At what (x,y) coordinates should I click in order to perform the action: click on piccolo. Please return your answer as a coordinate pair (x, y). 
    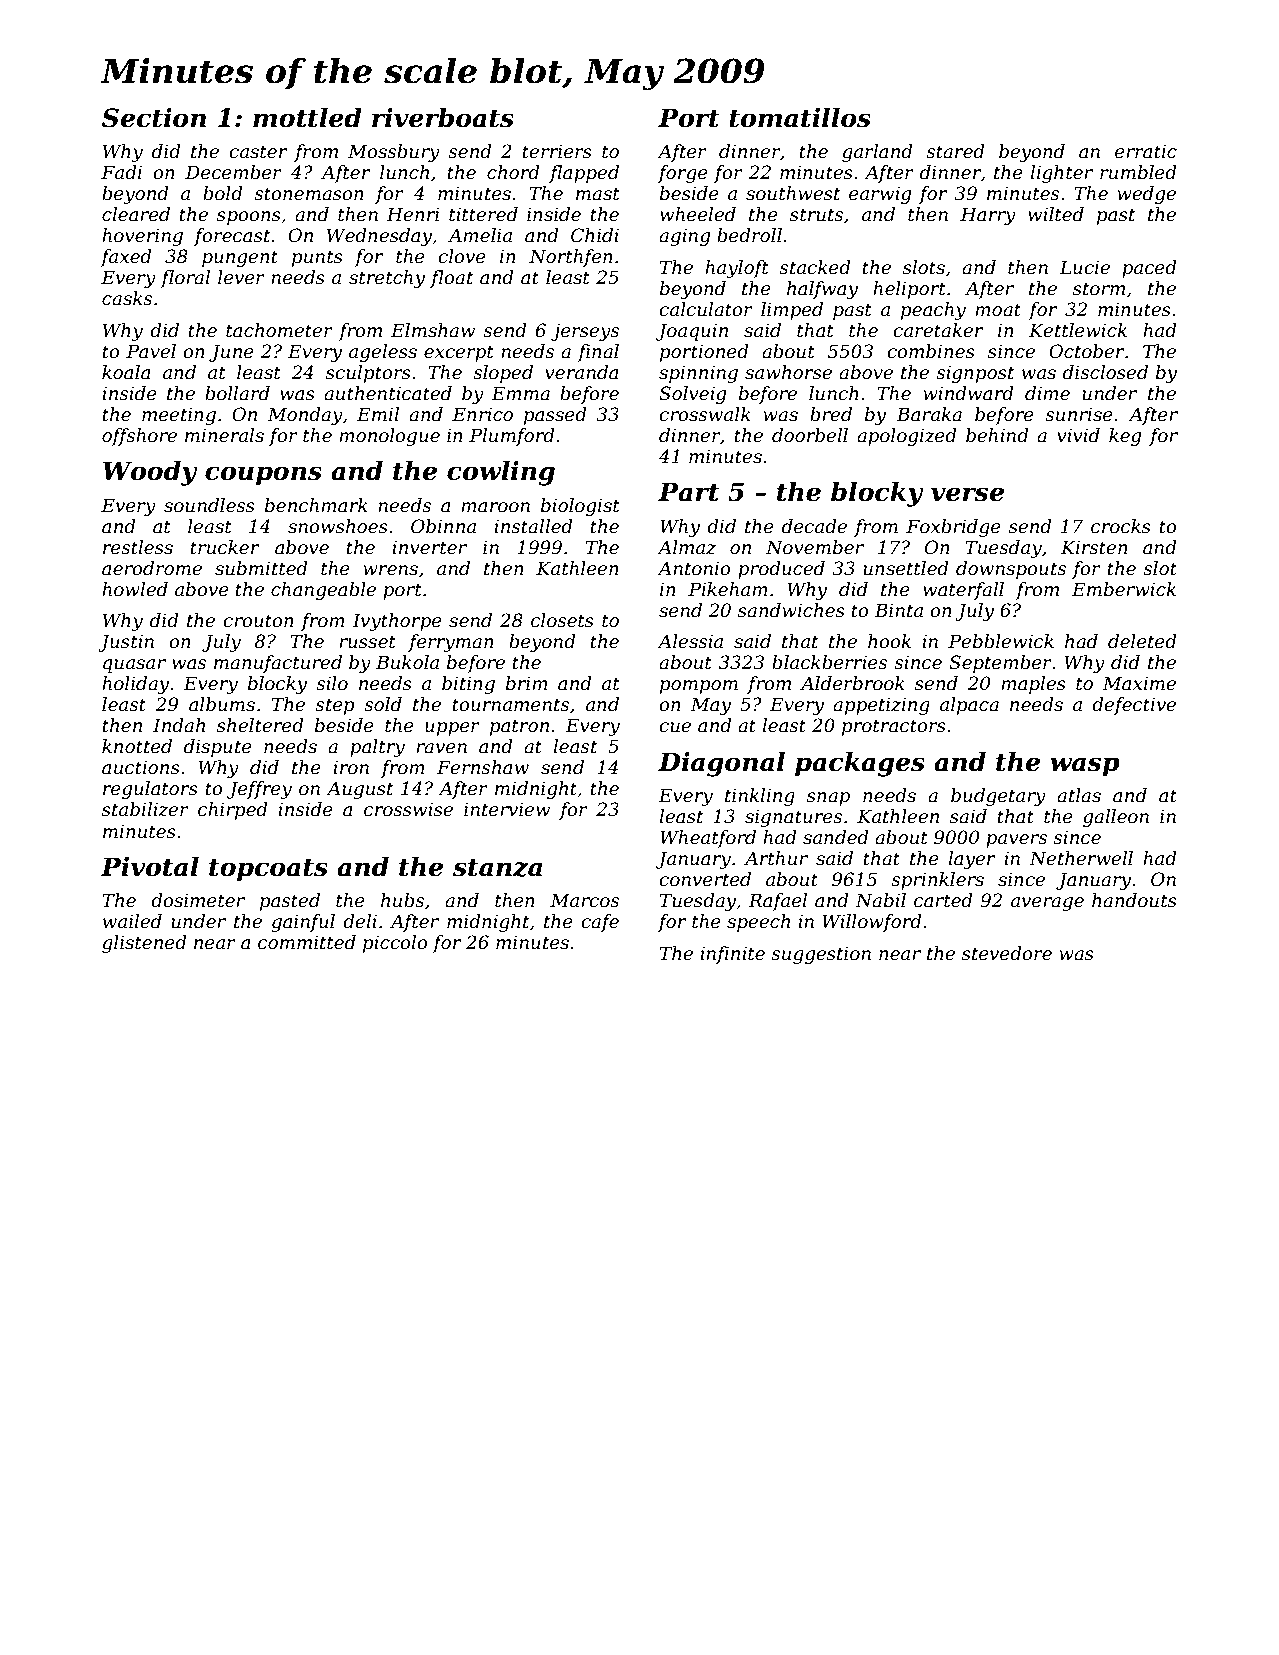
    Looking at the image, I should click on (395, 944).
